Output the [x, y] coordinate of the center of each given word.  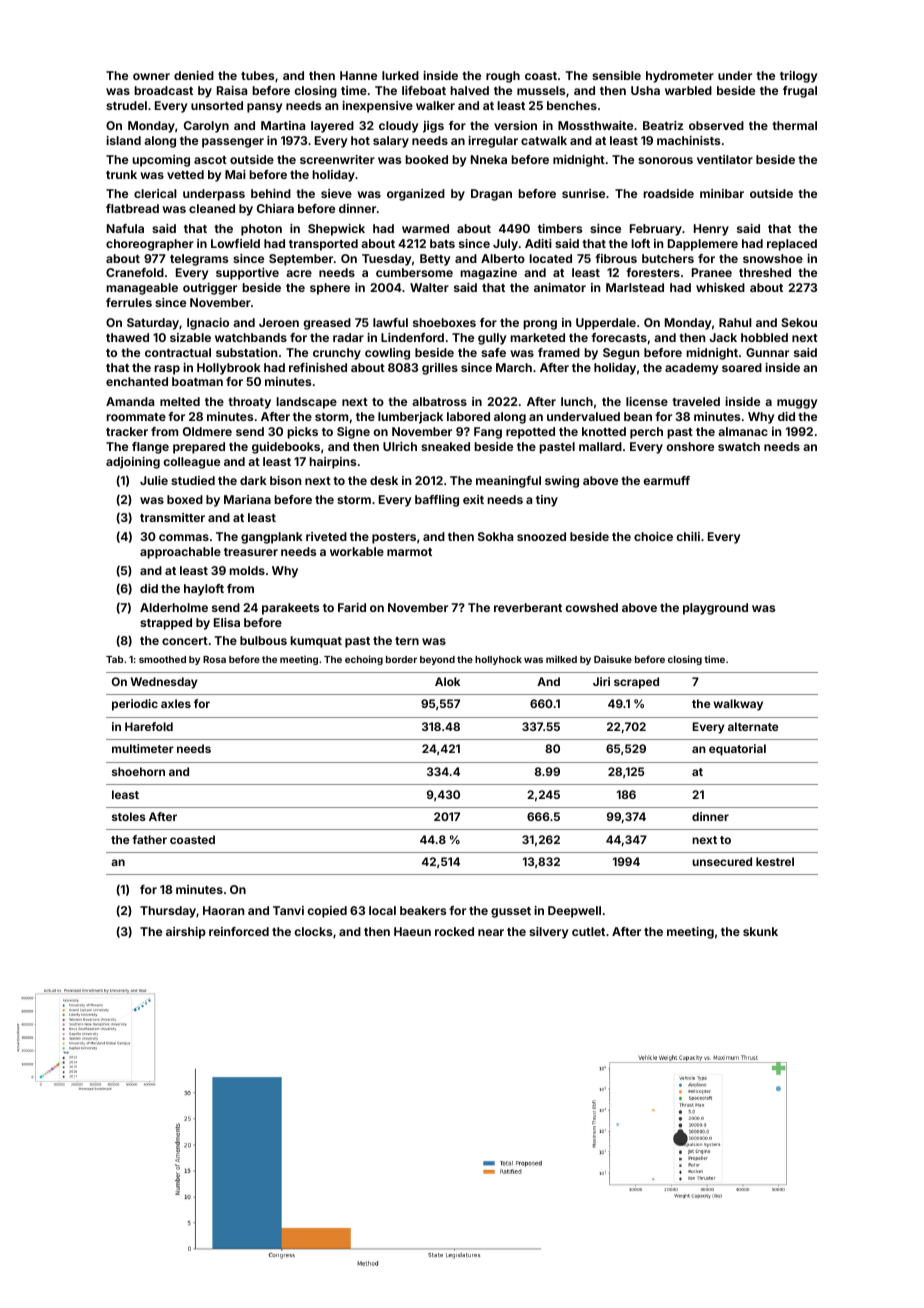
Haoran [223, 910]
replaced [792, 245]
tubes [257, 75]
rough [503, 77]
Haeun [412, 931]
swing [562, 482]
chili [688, 536]
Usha [645, 90]
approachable [180, 553]
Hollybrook [229, 369]
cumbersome [414, 272]
